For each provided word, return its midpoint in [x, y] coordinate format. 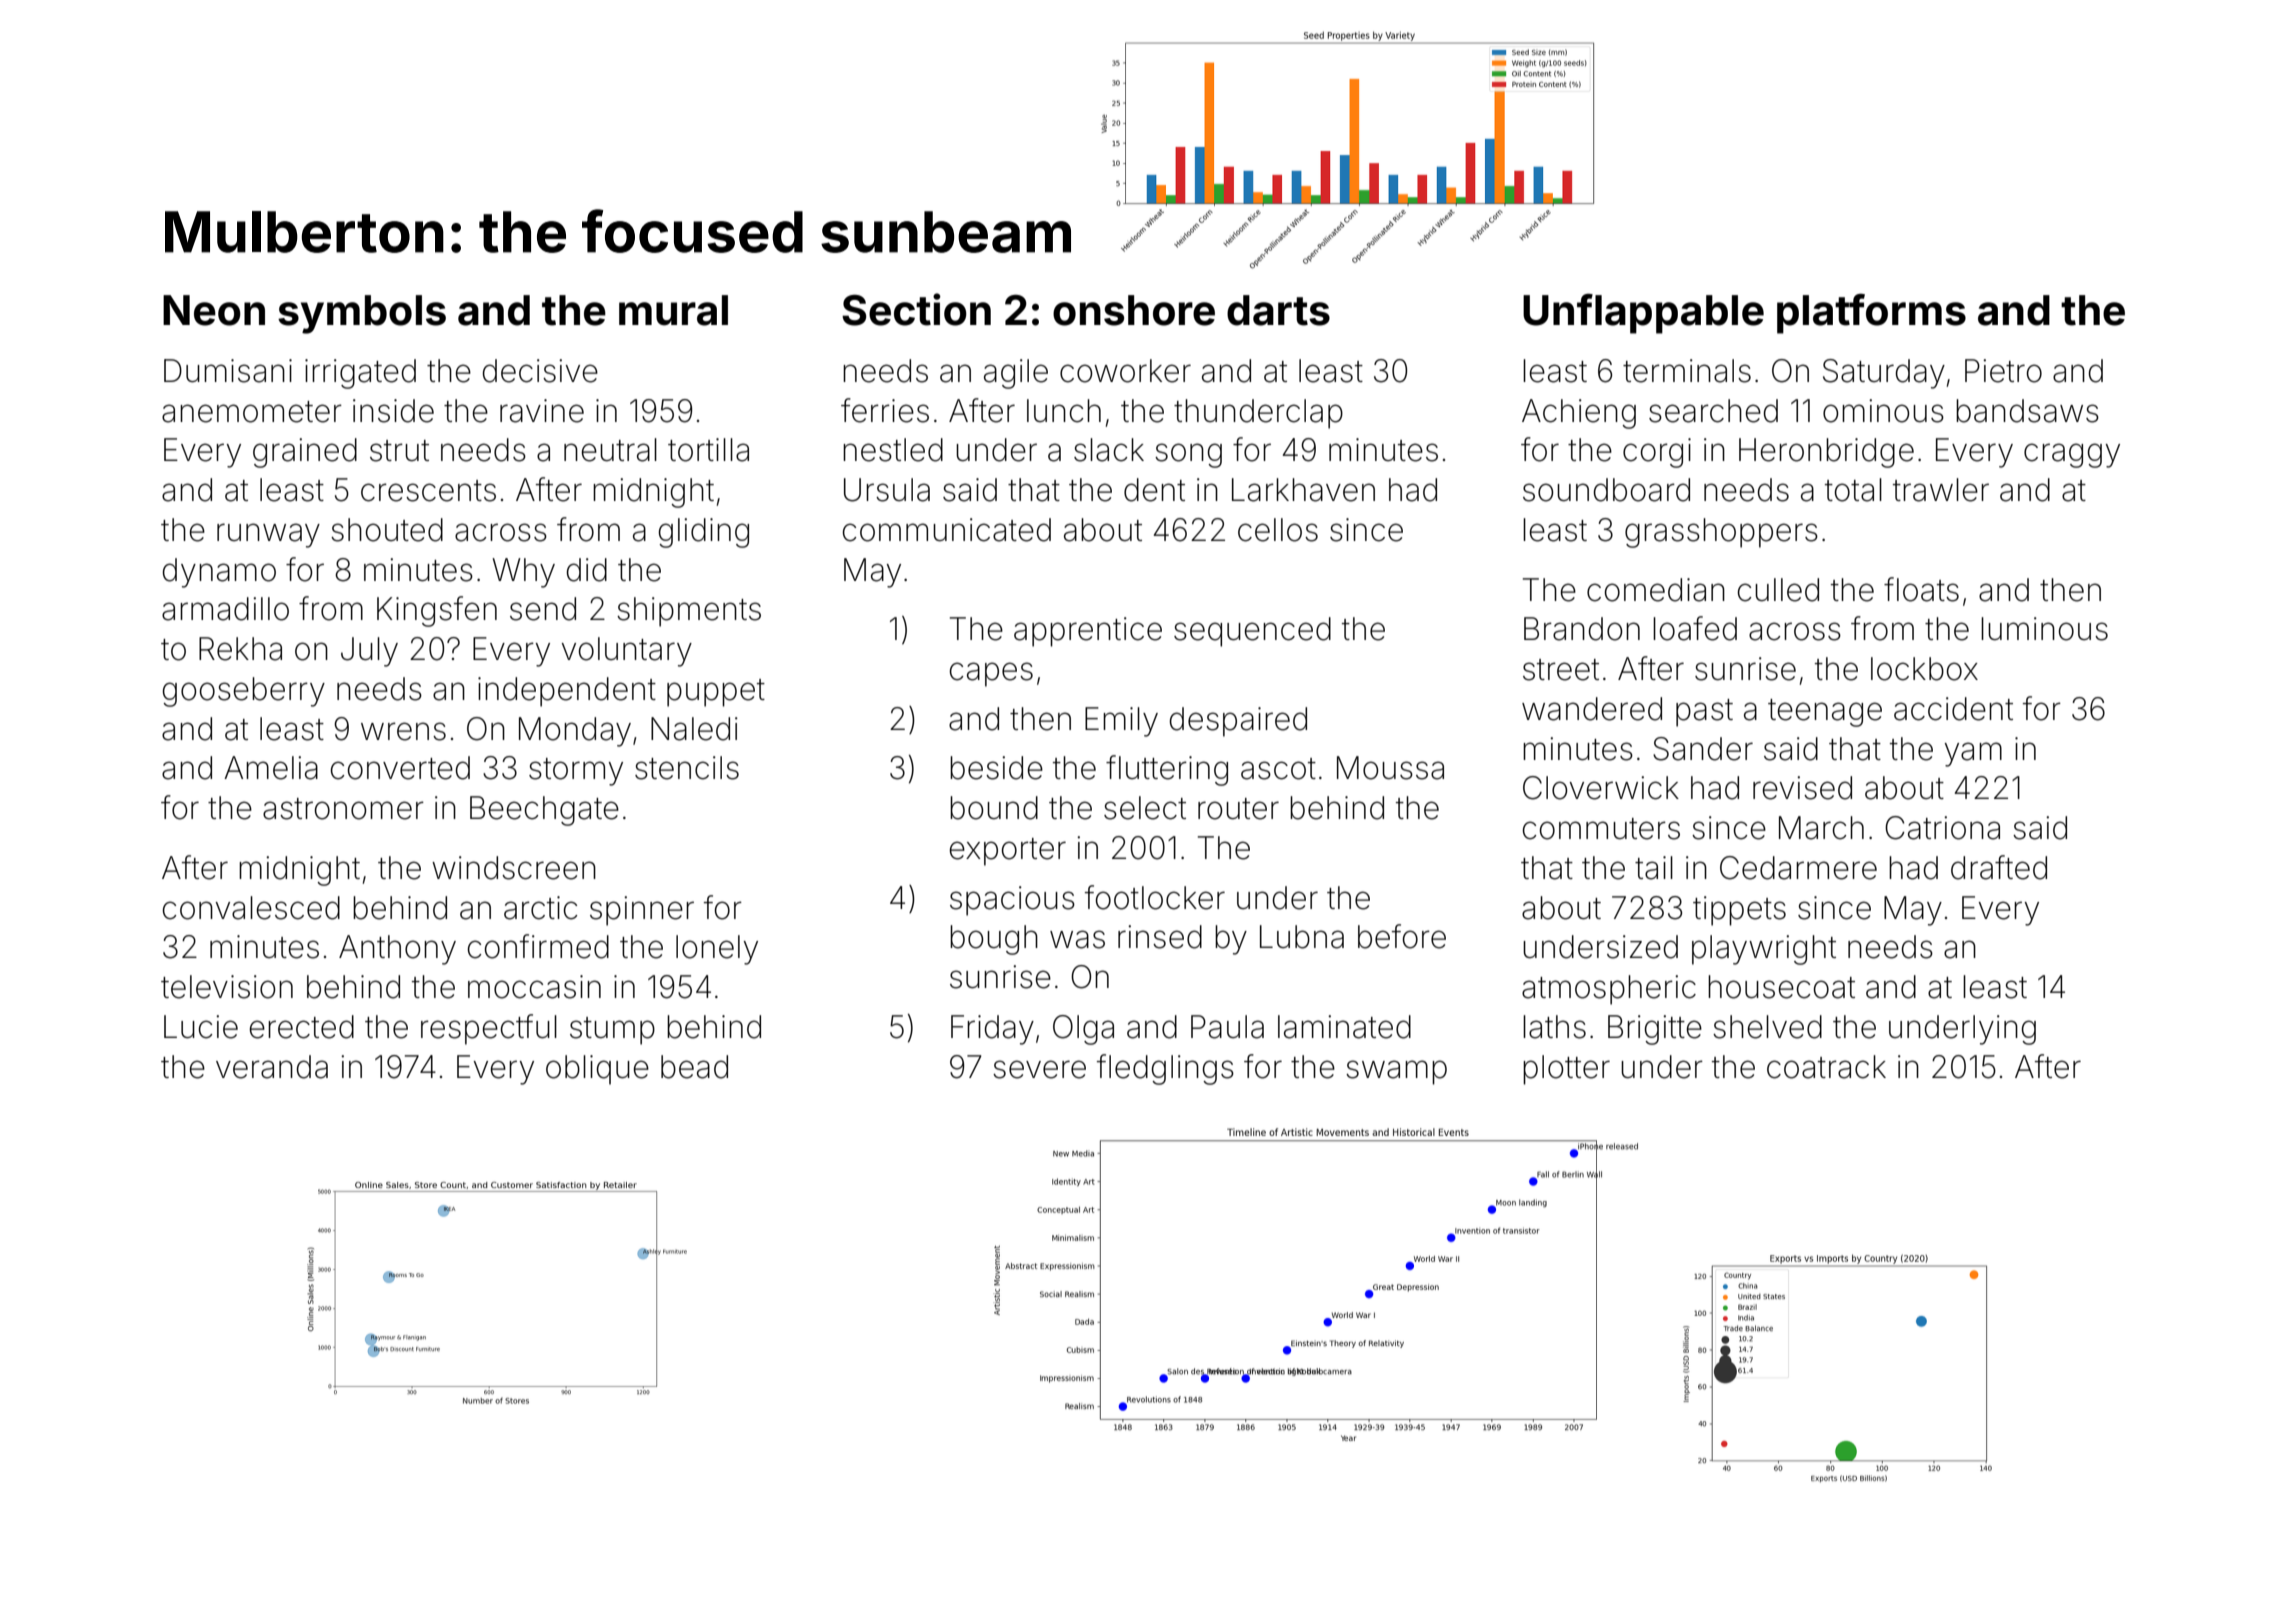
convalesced [251, 908]
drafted [1999, 867]
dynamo [219, 573]
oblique [597, 1070]
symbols [362, 314]
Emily [1121, 722]
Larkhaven [1303, 490]
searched [1713, 411]
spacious [1012, 901]
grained [305, 453]
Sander [1703, 749]
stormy [576, 772]
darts [1278, 310]
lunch [1064, 411]
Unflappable [1643, 314]
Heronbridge [1826, 453]
